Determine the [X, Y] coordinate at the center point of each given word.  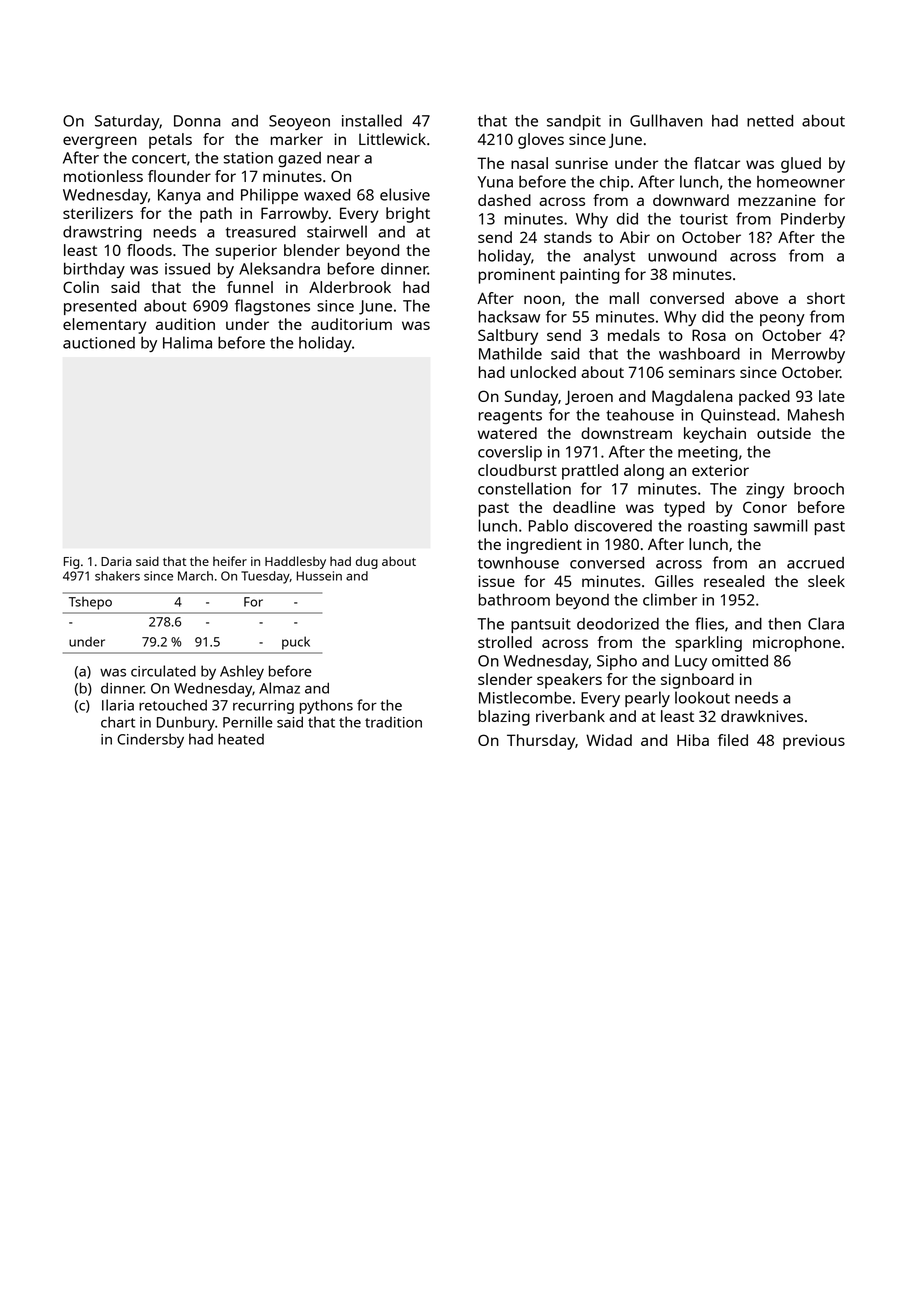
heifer [230, 561]
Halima [187, 342]
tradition [393, 722]
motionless [103, 176]
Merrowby [808, 355]
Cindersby [150, 740]
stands [568, 237]
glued [801, 165]
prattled [590, 472]
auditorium [351, 324]
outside [784, 433]
